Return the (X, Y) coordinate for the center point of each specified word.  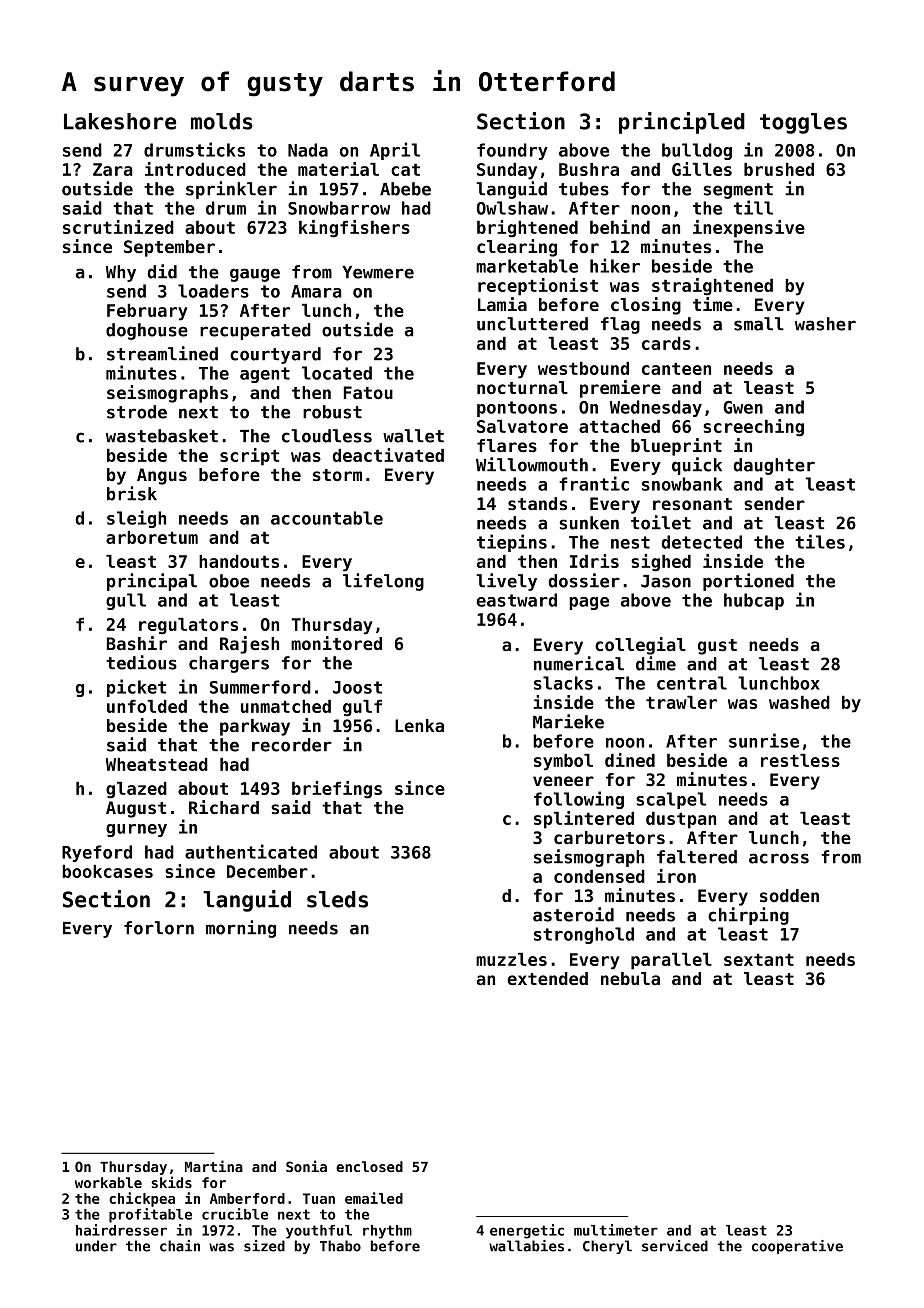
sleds (337, 899)
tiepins (512, 543)
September (169, 248)
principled (682, 123)
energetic (527, 1231)
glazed (136, 790)
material (338, 169)
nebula (630, 978)
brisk (132, 493)
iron (676, 876)
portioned (748, 582)
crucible (235, 1214)
